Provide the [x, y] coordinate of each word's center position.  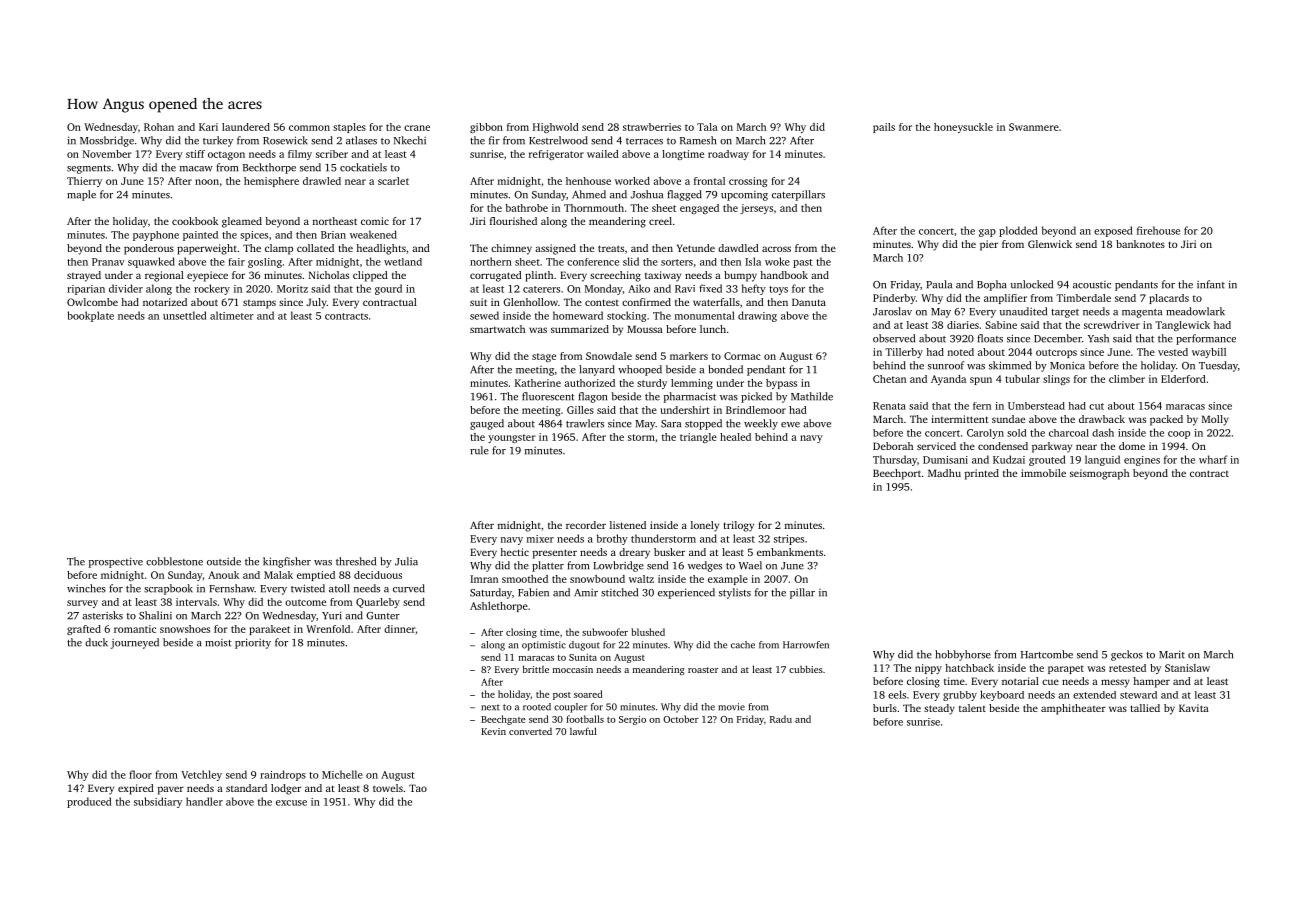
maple [81, 195]
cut [1096, 406]
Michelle [342, 774]
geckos [1127, 655]
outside [224, 561]
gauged [487, 424]
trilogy [739, 526]
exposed [1113, 231]
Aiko [639, 288]
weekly [761, 424]
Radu [781, 719]
